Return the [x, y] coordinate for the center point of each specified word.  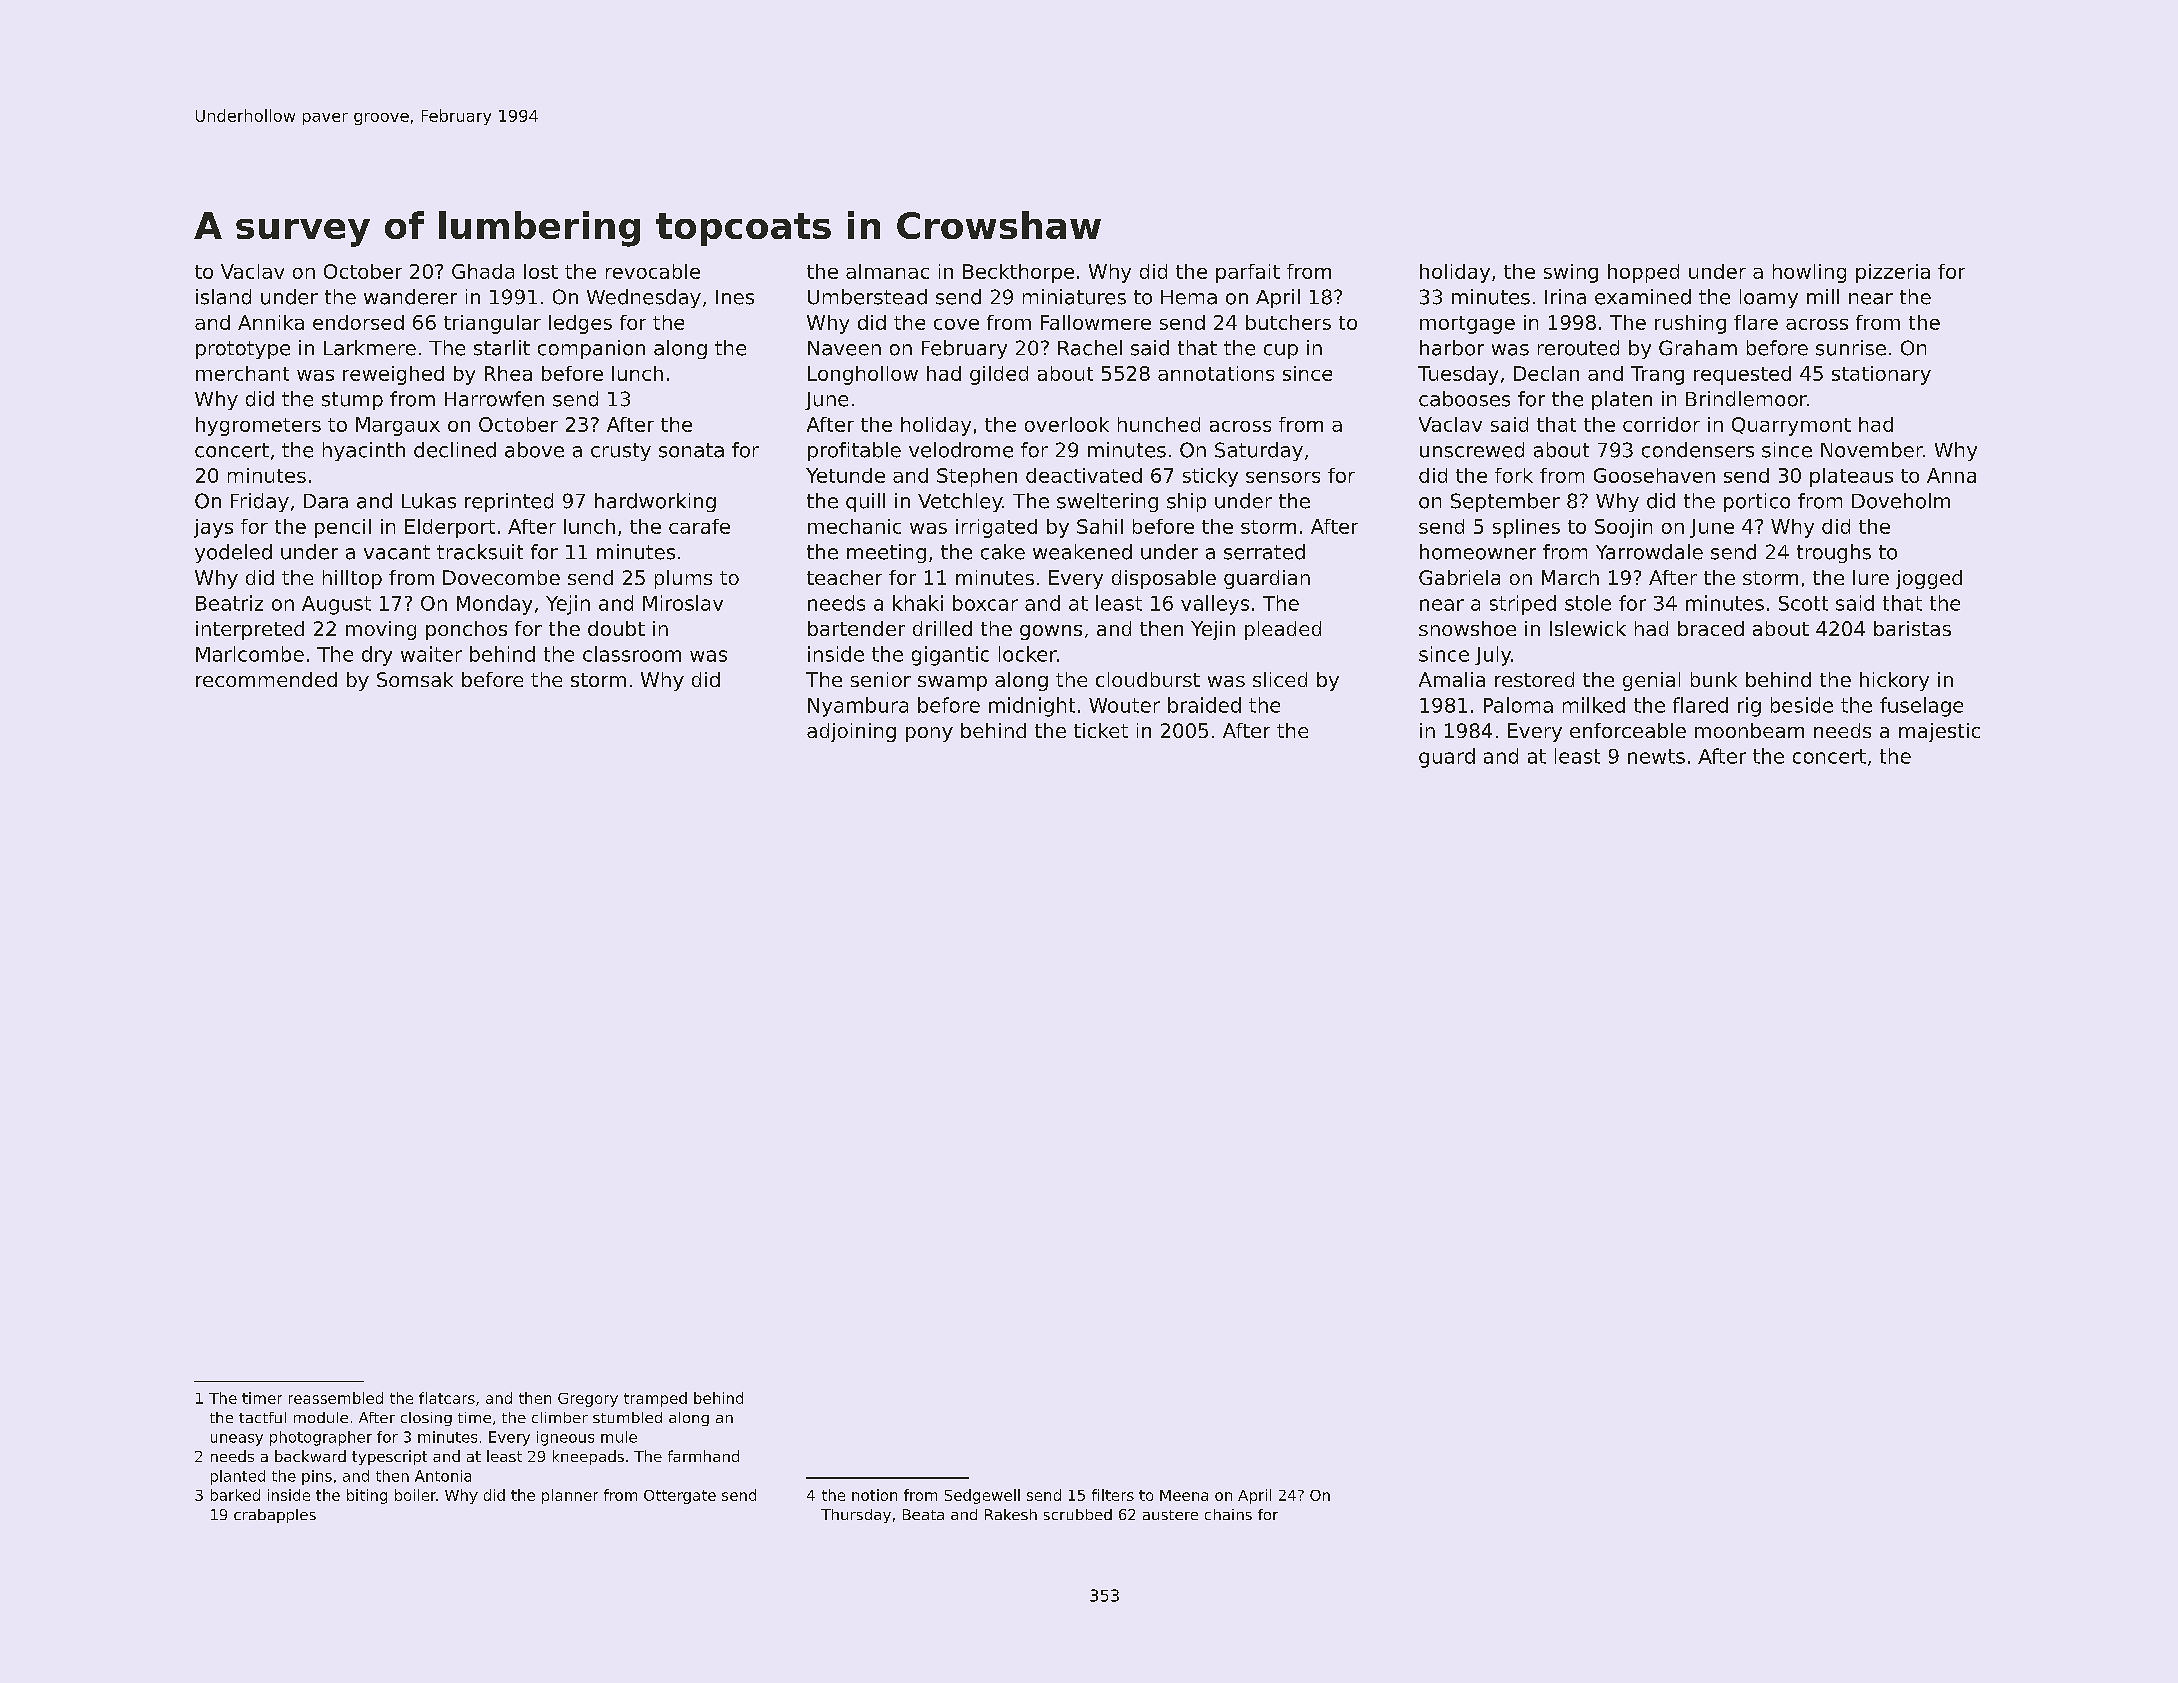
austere [1170, 1515]
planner [570, 1496]
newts [1656, 756]
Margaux [398, 426]
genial [1651, 681]
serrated [1264, 552]
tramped [655, 1399]
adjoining [851, 732]
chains [1228, 1514]
